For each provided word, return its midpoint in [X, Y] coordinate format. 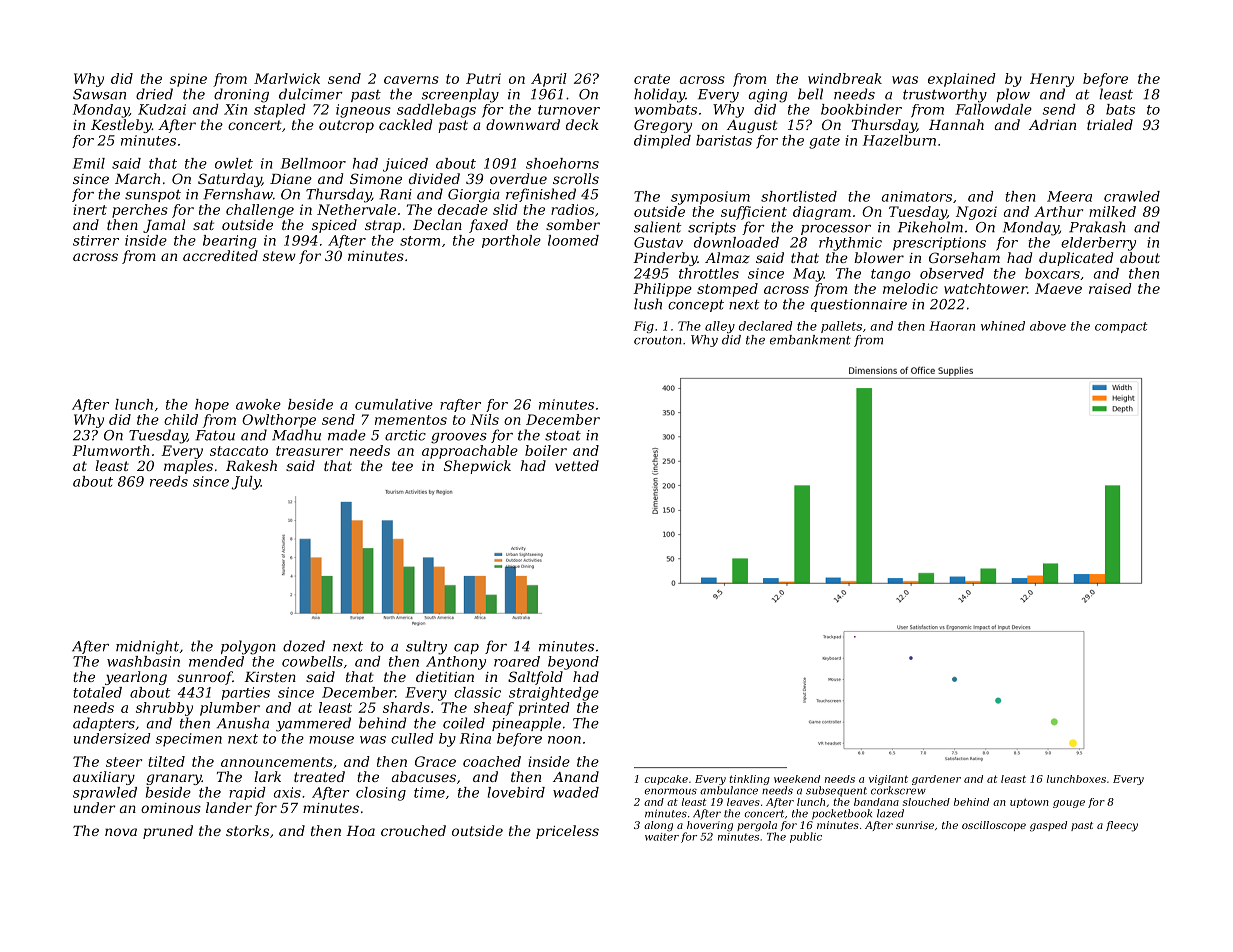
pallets [841, 327]
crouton [658, 340]
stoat [563, 435]
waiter [662, 837]
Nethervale [356, 209]
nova [121, 832]
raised [1110, 288]
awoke [258, 404]
